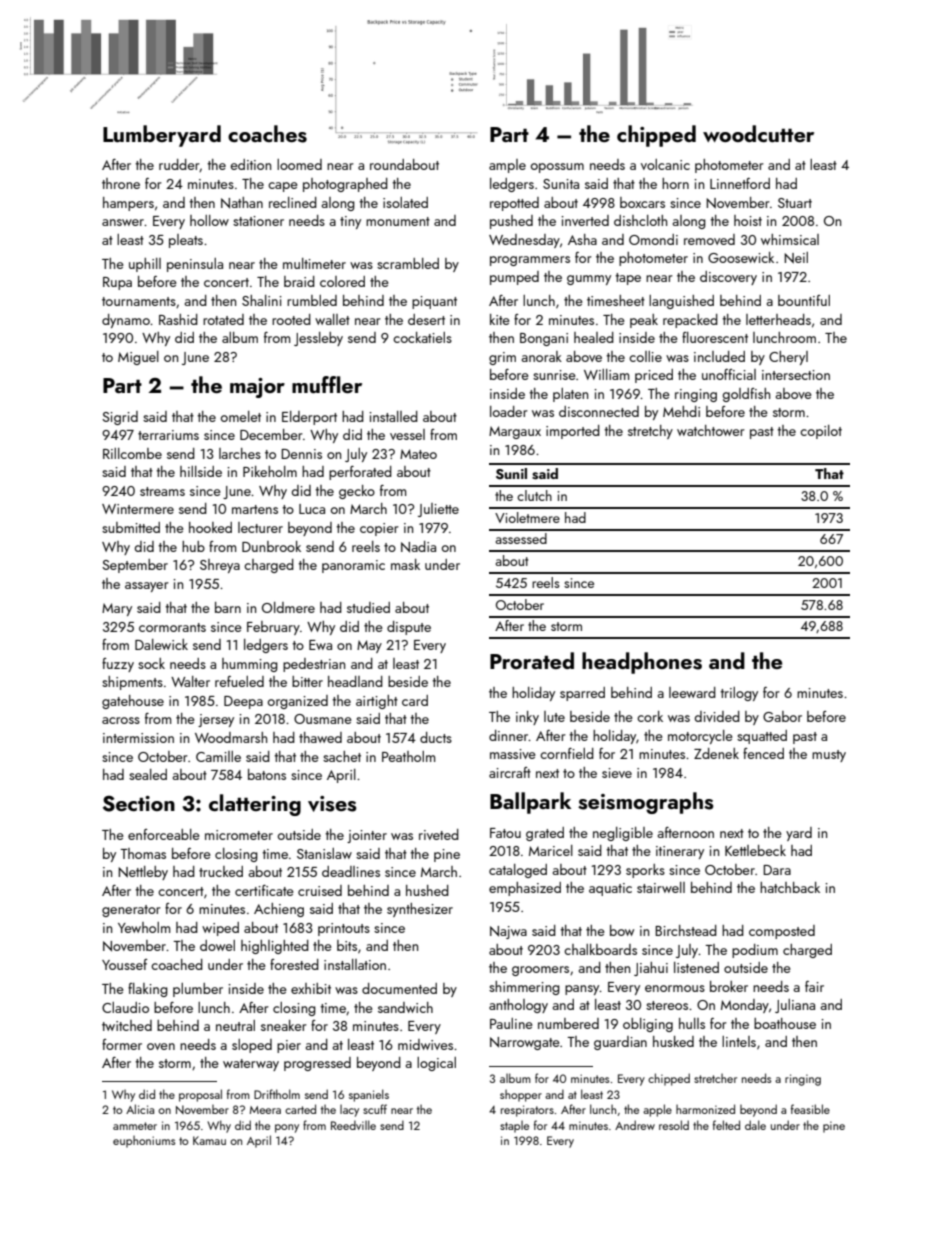 The height and width of the screenshot is (1233, 952). What do you see at coordinates (790, 239) in the screenshot?
I see `whimsical` at bounding box center [790, 239].
